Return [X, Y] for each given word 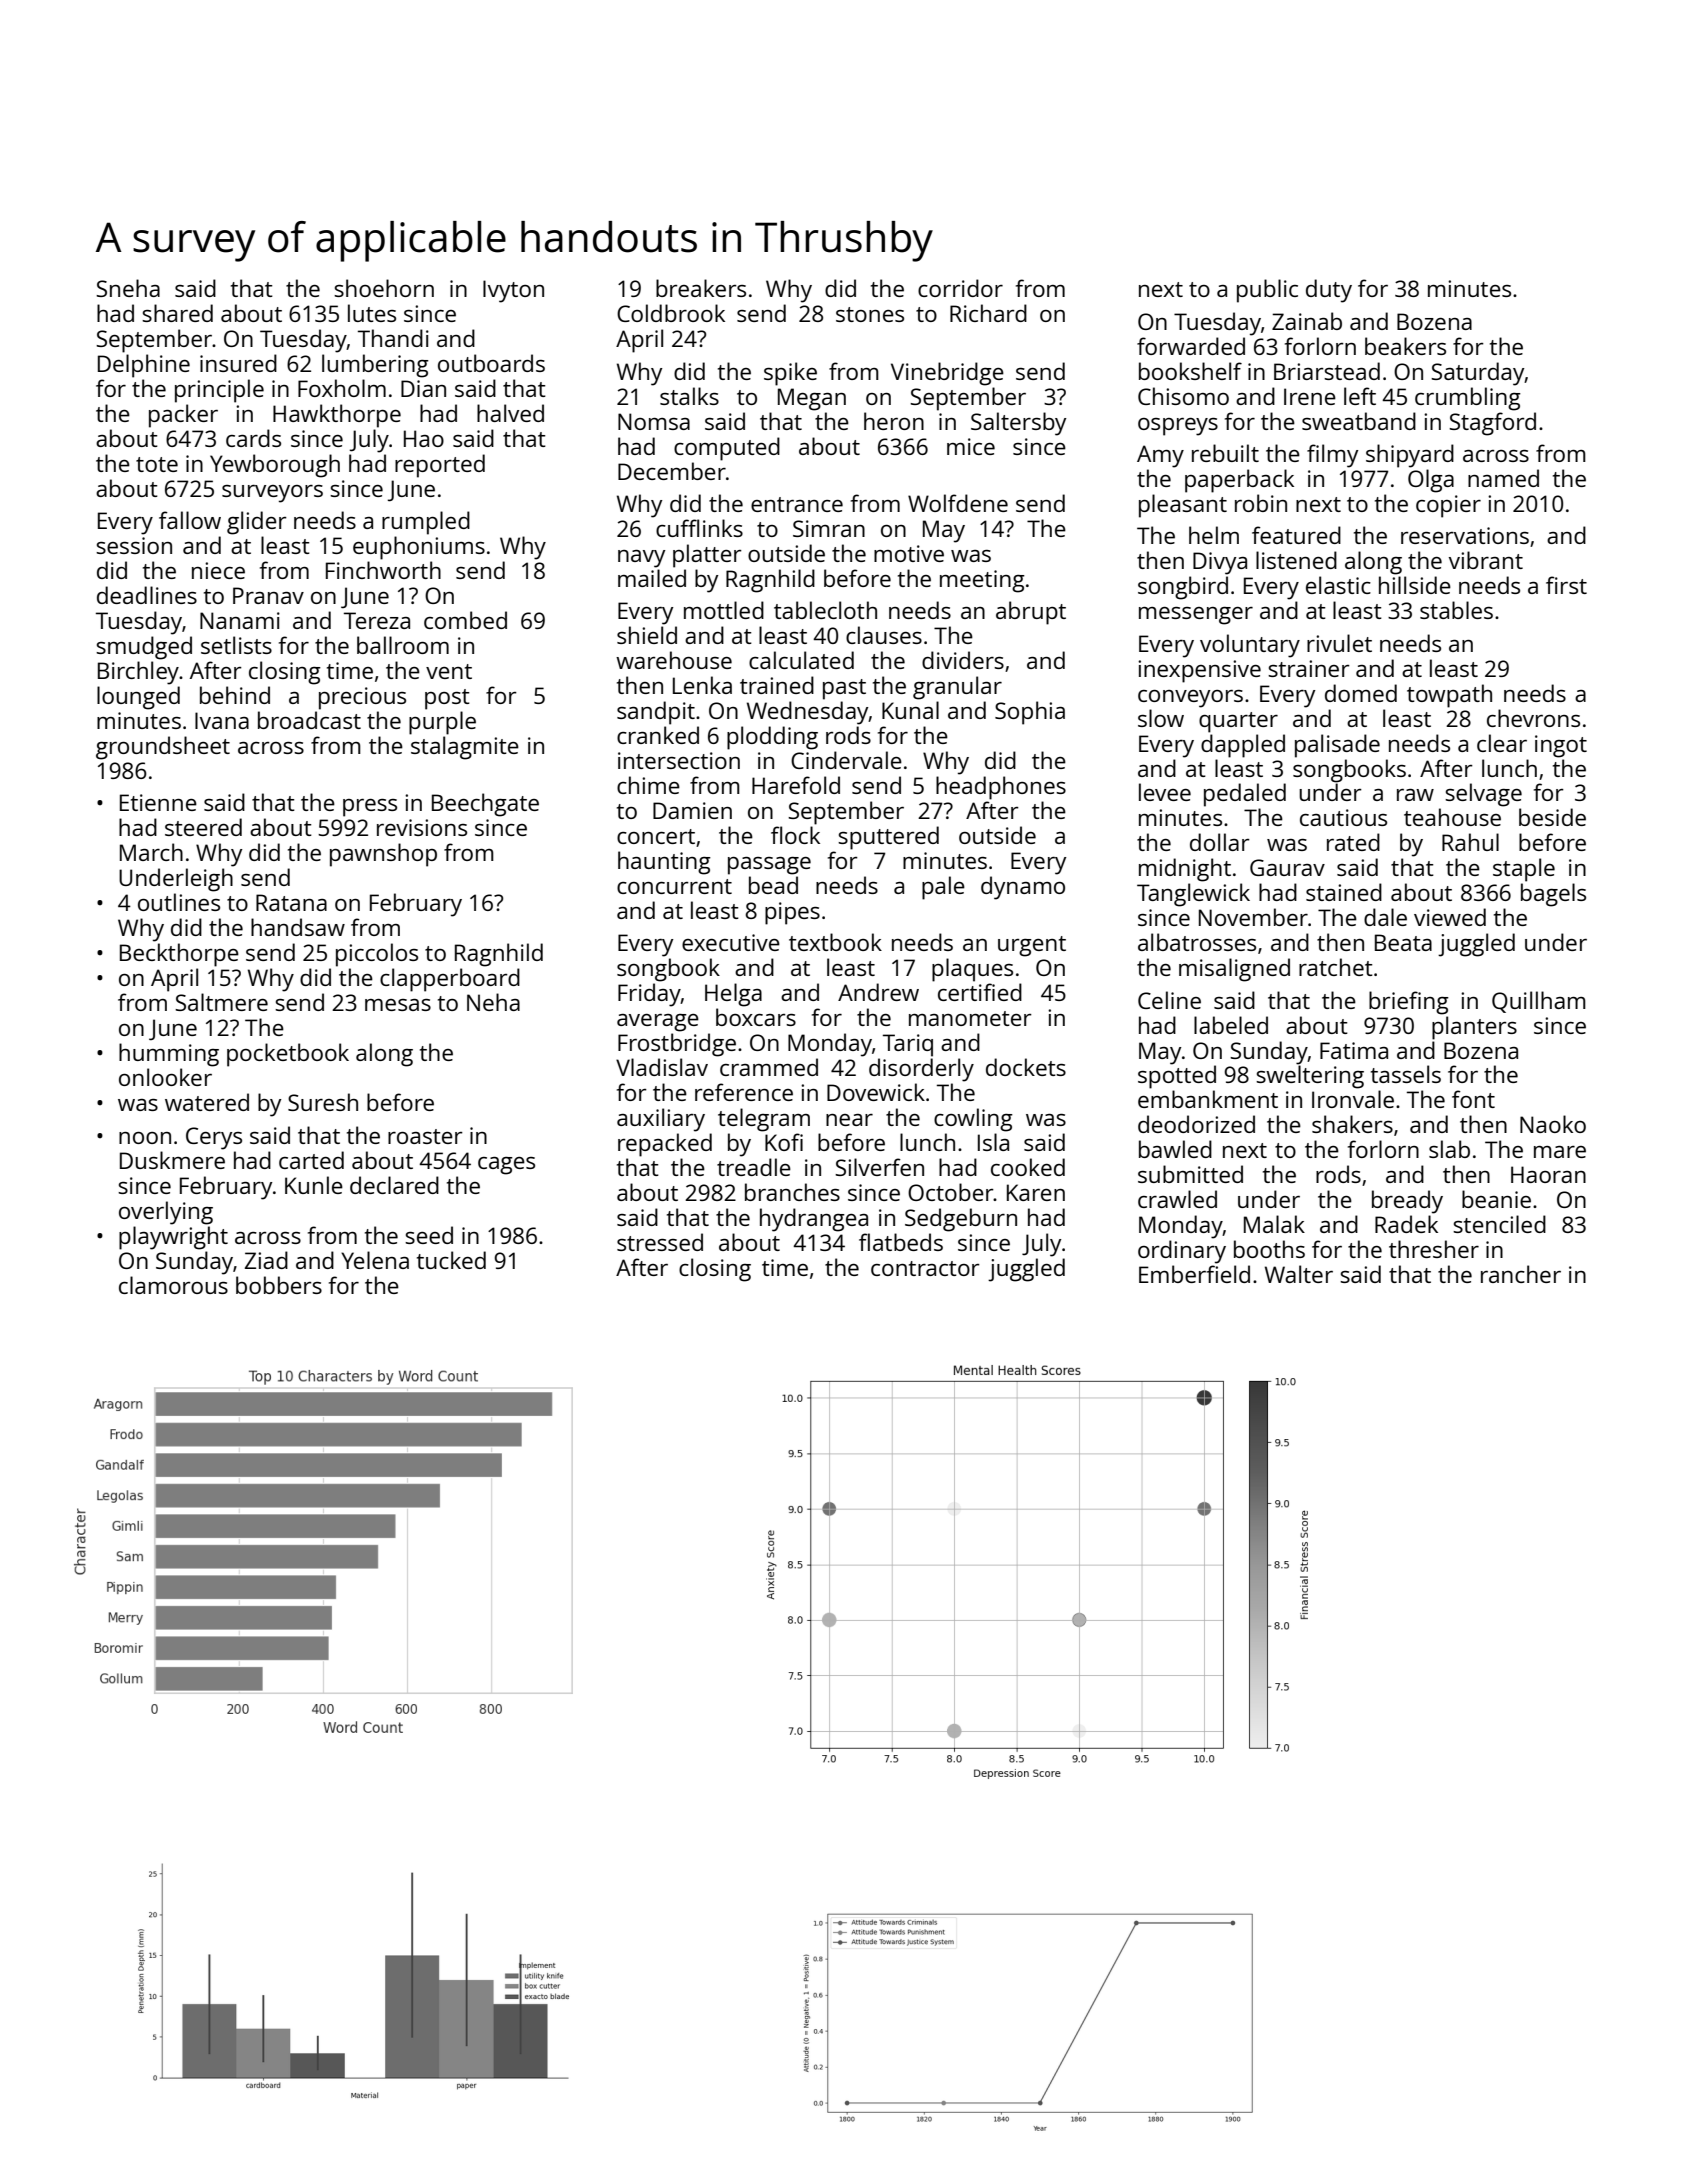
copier [1448, 506]
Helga [733, 995]
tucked [451, 1260]
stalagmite [465, 748]
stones [870, 314]
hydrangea [814, 1220]
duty [1329, 291]
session [134, 545]
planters [1474, 1028]
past [844, 689]
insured [238, 363]
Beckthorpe [179, 955]
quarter [1238, 722]
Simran [829, 528]
